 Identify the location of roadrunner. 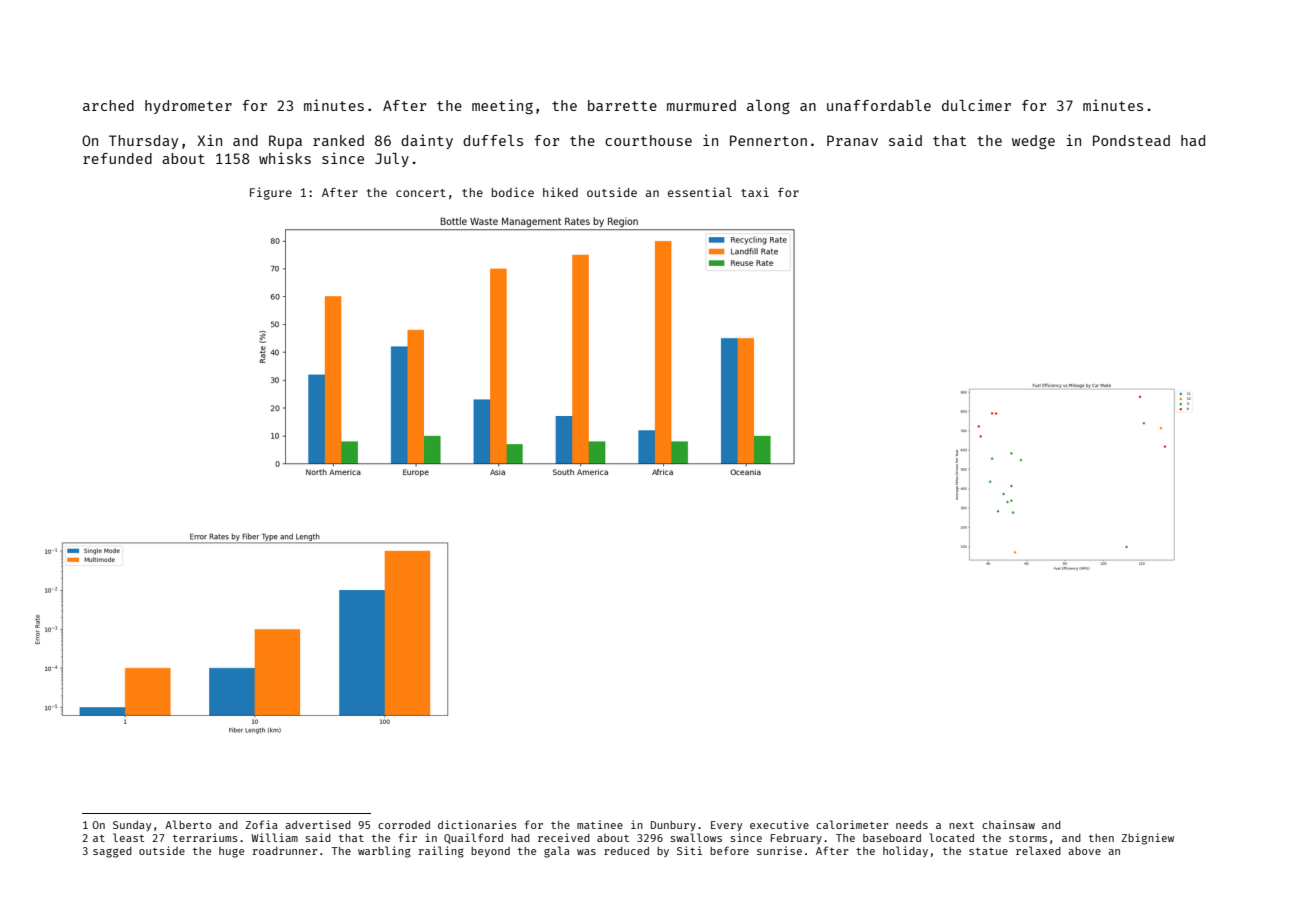
(285, 851).
